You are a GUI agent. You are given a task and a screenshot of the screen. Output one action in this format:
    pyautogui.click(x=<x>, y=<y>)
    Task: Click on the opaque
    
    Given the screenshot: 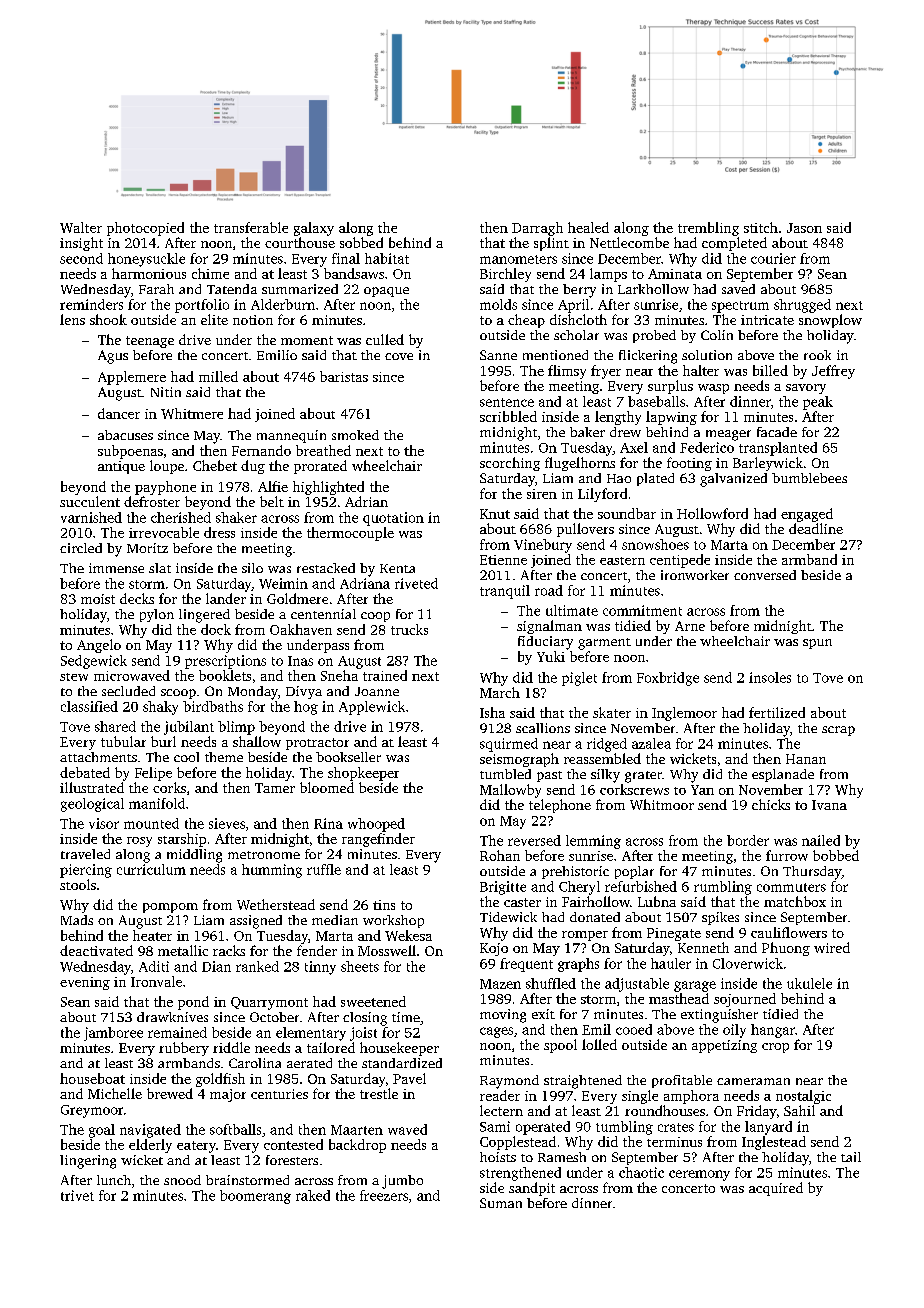 What is the action you would take?
    pyautogui.click(x=386, y=292)
